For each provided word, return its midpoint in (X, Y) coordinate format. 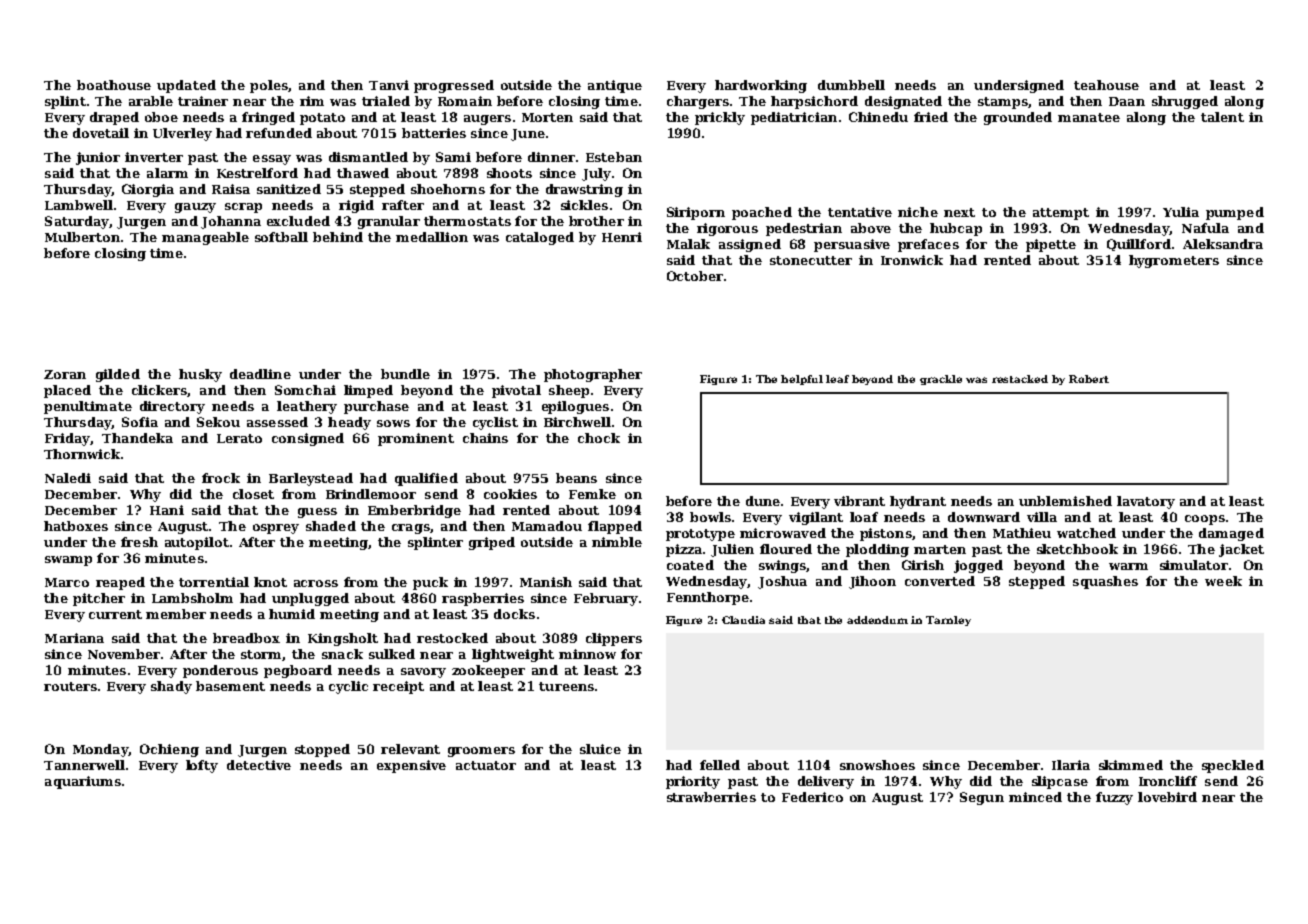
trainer (203, 101)
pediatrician (794, 118)
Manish (546, 582)
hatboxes (76, 526)
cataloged (540, 238)
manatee (1089, 117)
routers (70, 686)
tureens (566, 686)
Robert (1089, 379)
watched (1086, 533)
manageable (205, 238)
